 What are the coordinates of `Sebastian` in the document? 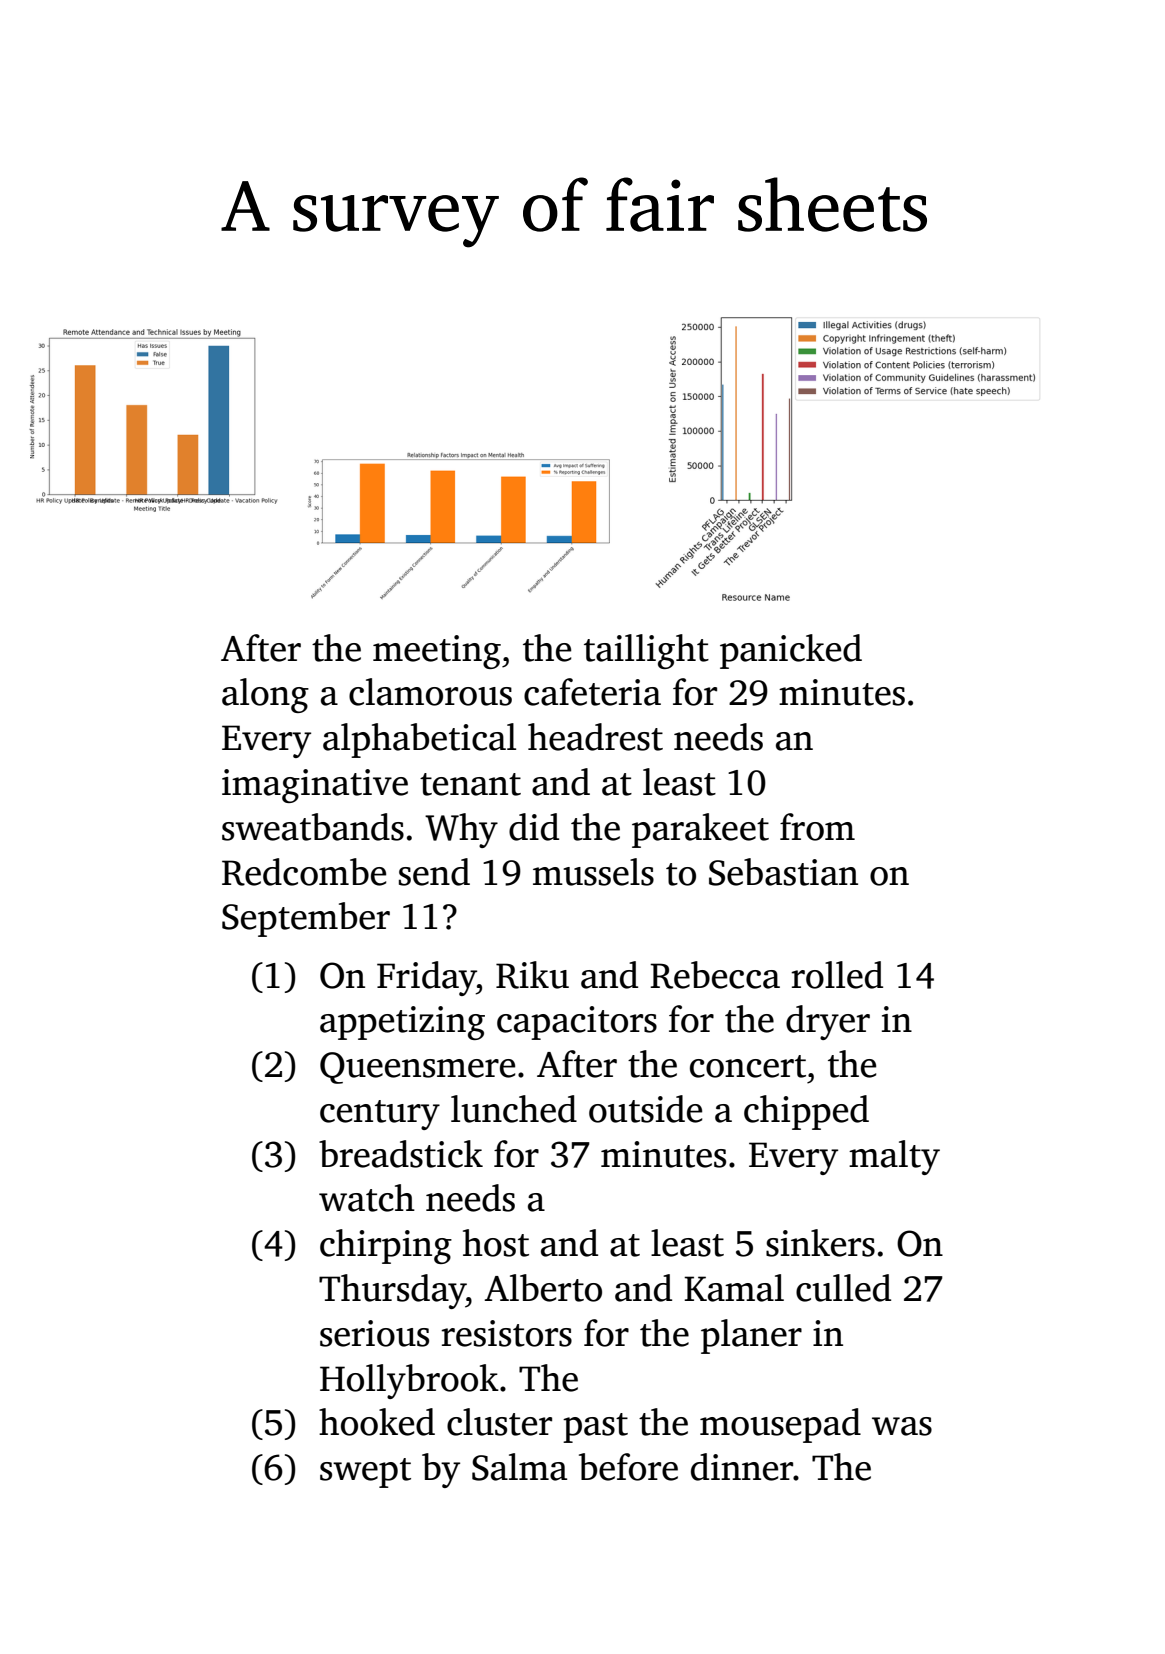 It's located at (783, 872).
